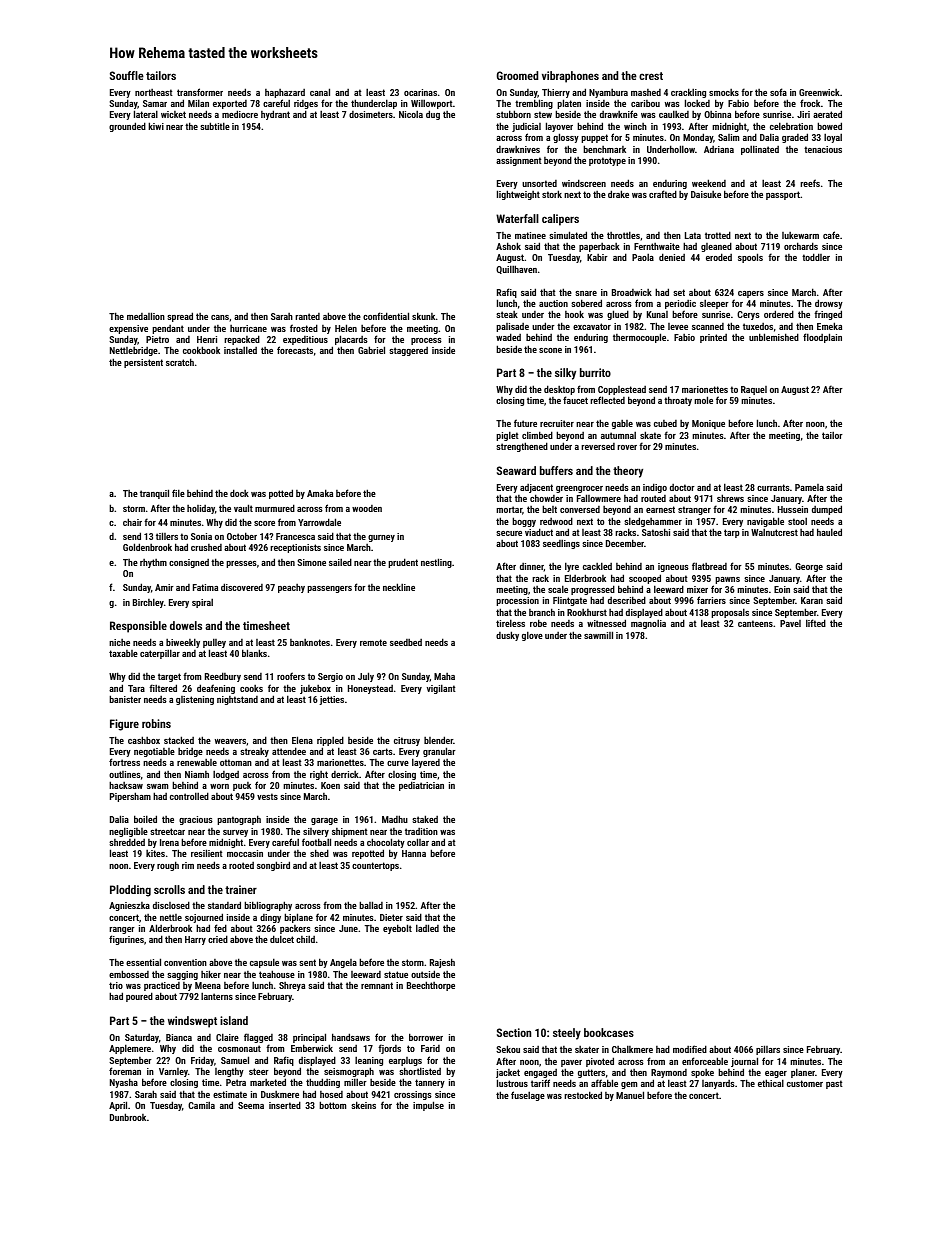 This image has height=1233, width=952. What do you see at coordinates (200, 92) in the image?
I see `transformer` at bounding box center [200, 92].
